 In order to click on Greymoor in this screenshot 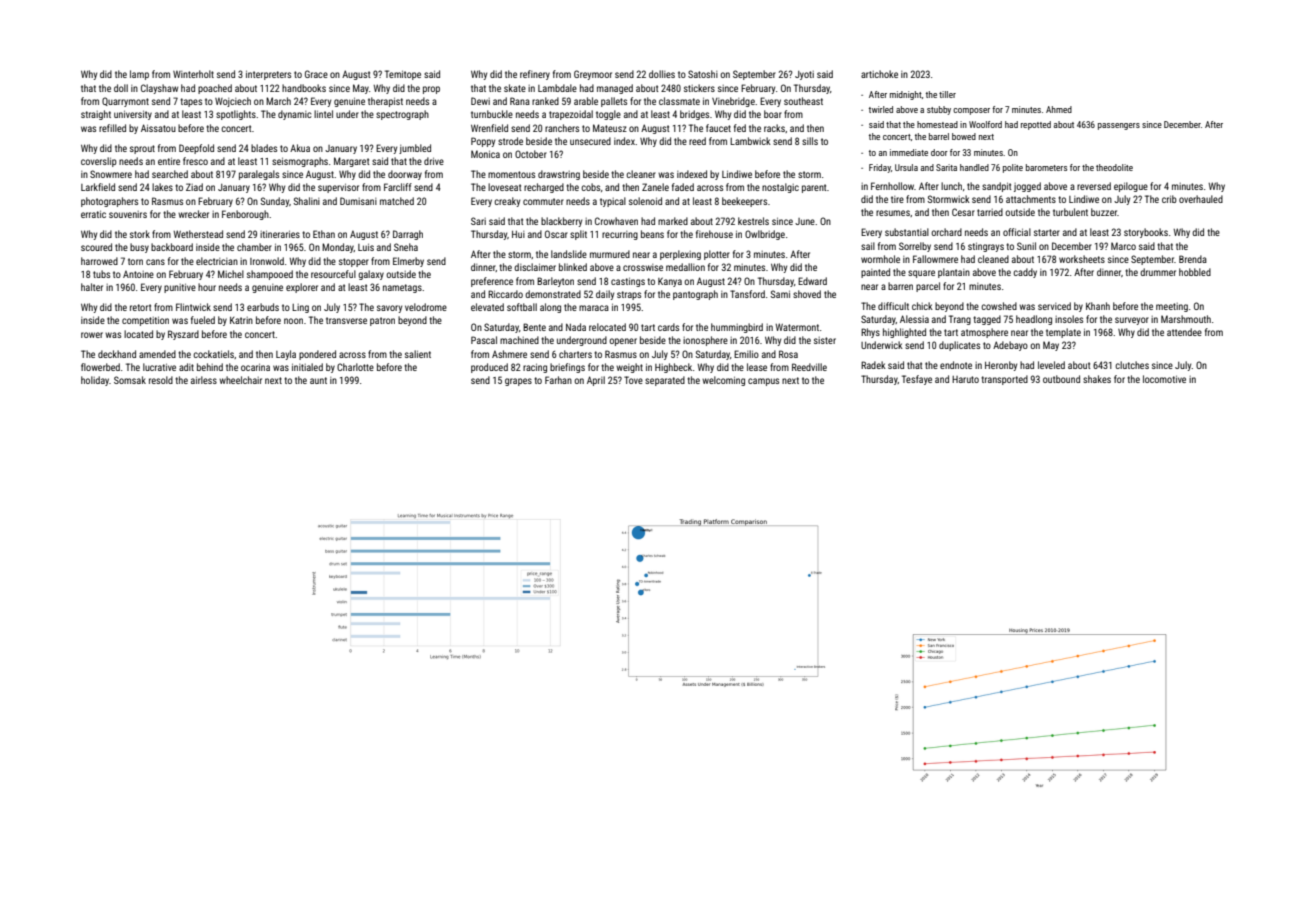, I will do `click(593, 75)`.
